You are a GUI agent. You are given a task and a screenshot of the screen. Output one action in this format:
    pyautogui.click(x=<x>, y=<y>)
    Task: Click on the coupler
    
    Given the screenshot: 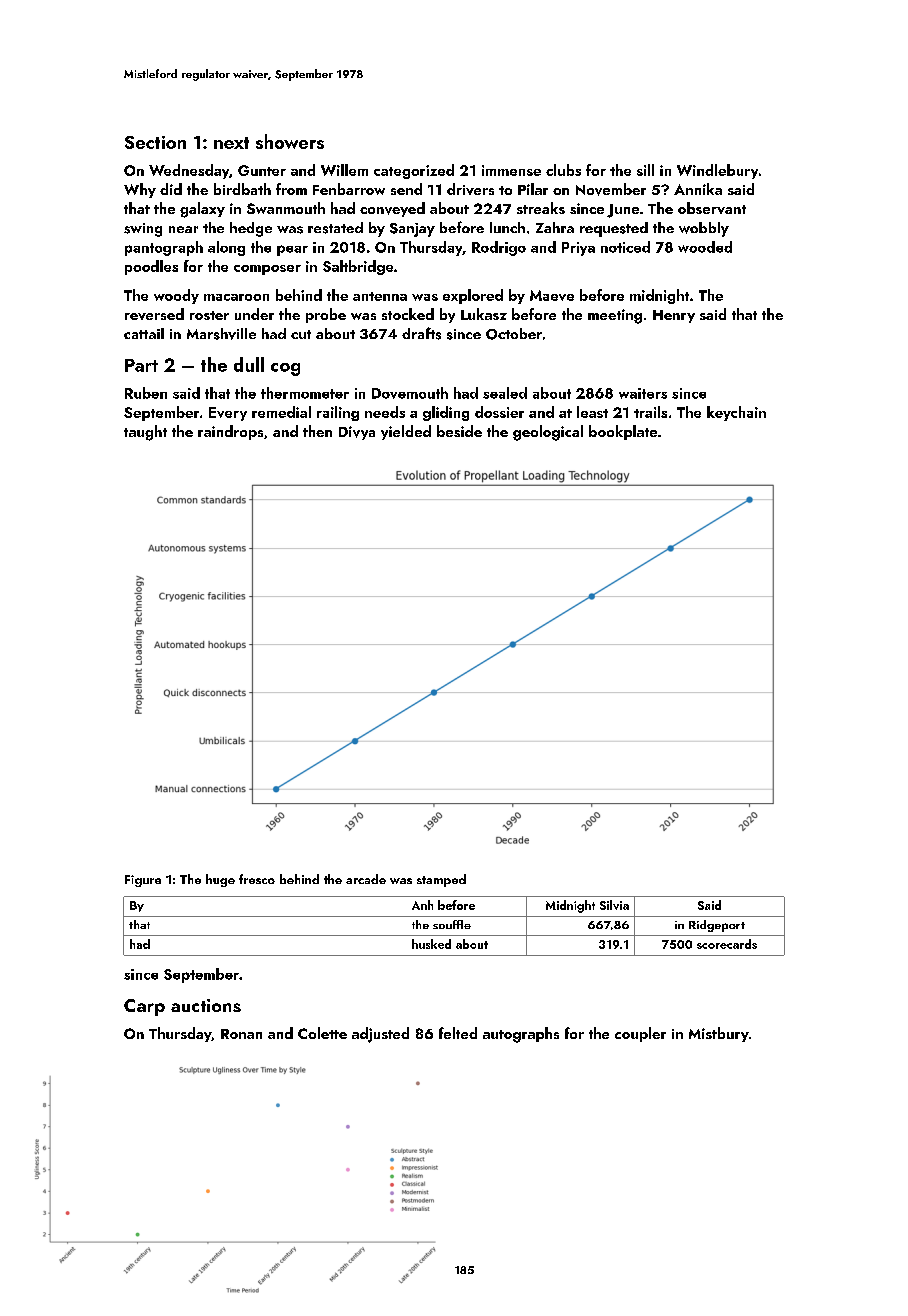 What is the action you would take?
    pyautogui.click(x=640, y=1034)
